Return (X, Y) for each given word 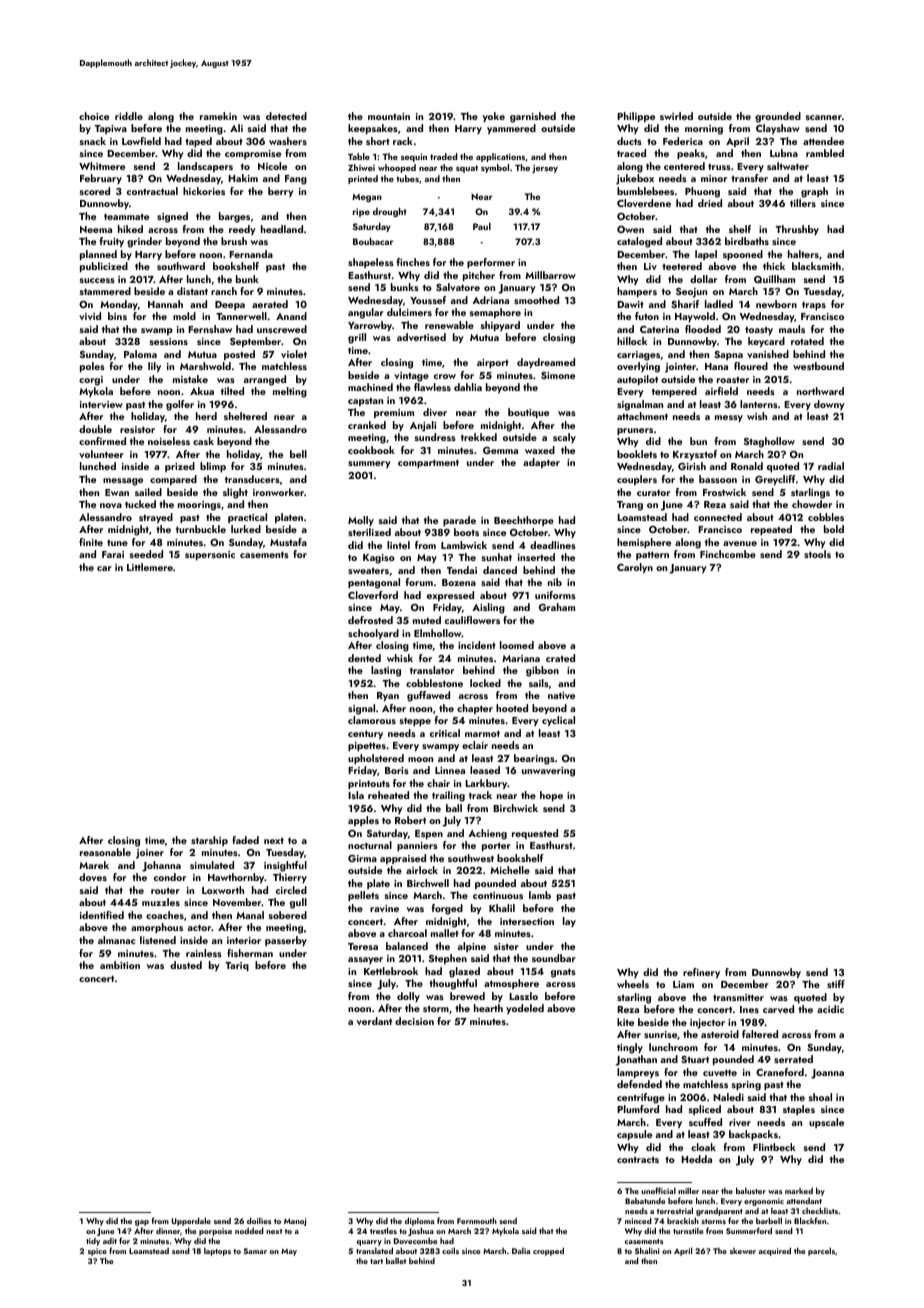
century (365, 734)
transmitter (738, 997)
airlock (422, 870)
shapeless (371, 263)
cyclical (558, 721)
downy (829, 405)
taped (198, 142)
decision (414, 1021)
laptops (217, 1252)
